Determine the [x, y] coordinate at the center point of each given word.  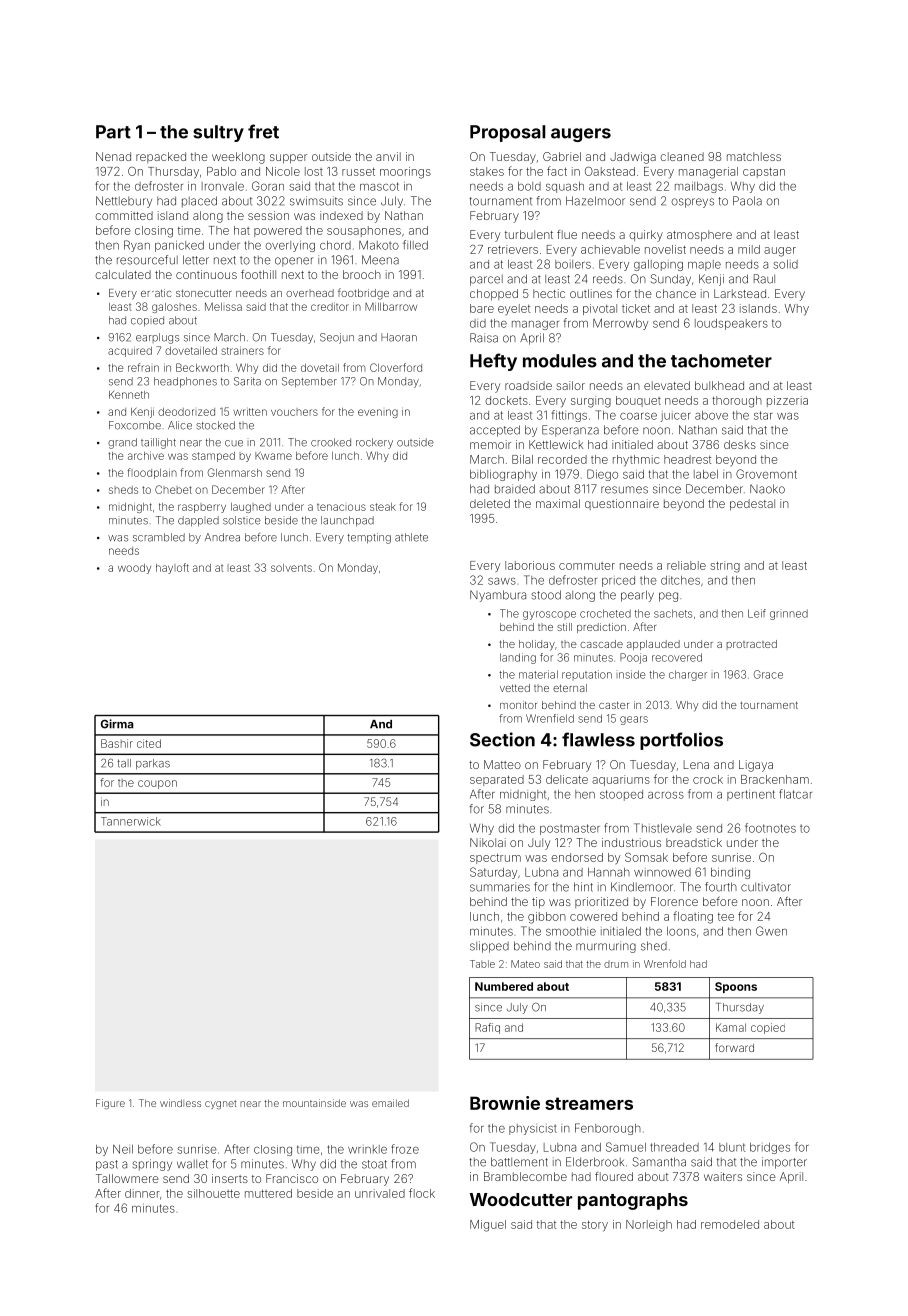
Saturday [493, 873]
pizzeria [787, 401]
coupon [157, 784]
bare [482, 308]
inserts [230, 1178]
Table [482, 964]
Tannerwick [131, 821]
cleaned [682, 156]
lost [314, 171]
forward [734, 1047]
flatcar [795, 794]
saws [502, 581]
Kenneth [129, 395]
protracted [752, 645]
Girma [117, 724]
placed [199, 202]
